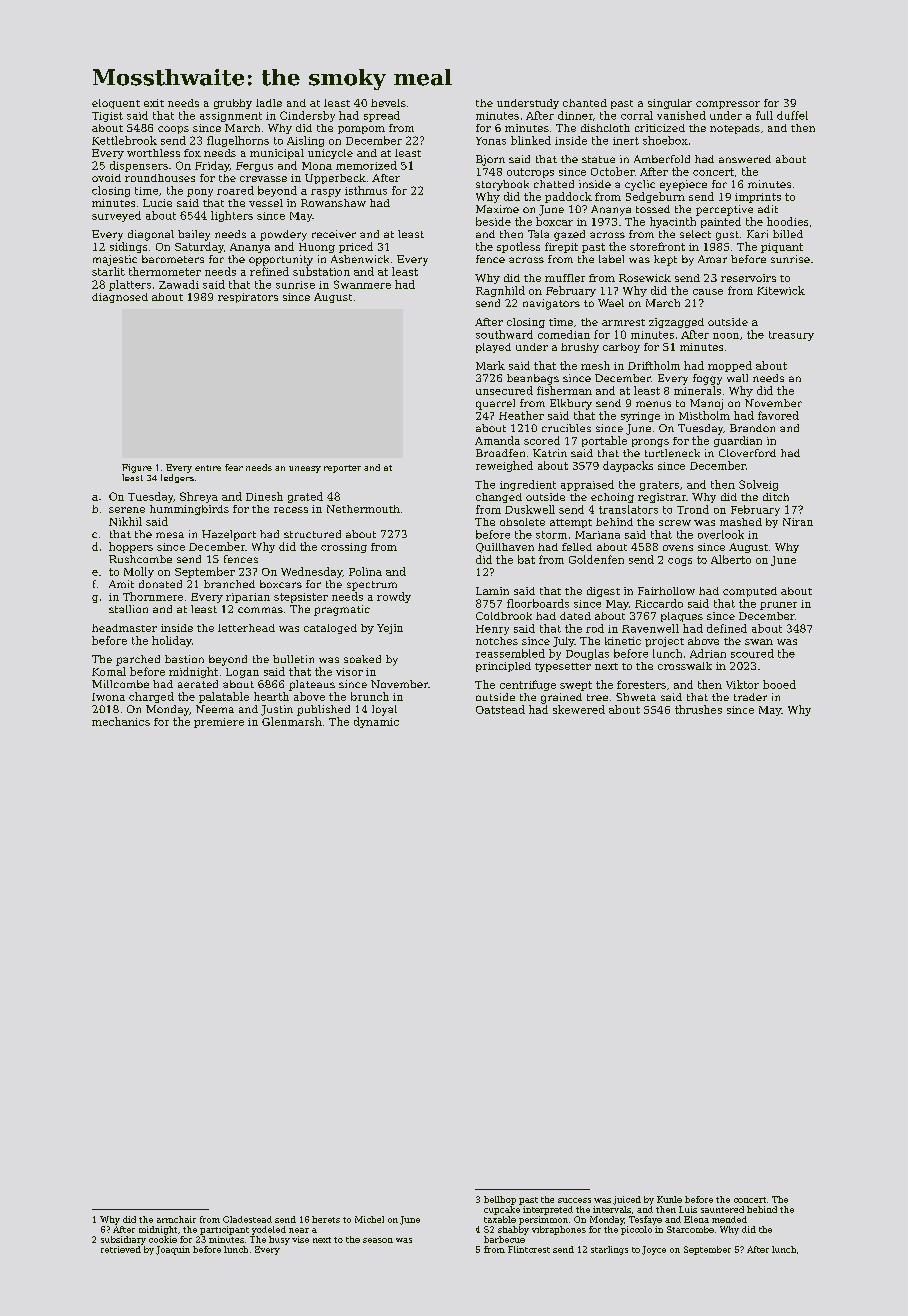 This page has width=908, height=1316. I want to click on Wednesday, so click(311, 572).
